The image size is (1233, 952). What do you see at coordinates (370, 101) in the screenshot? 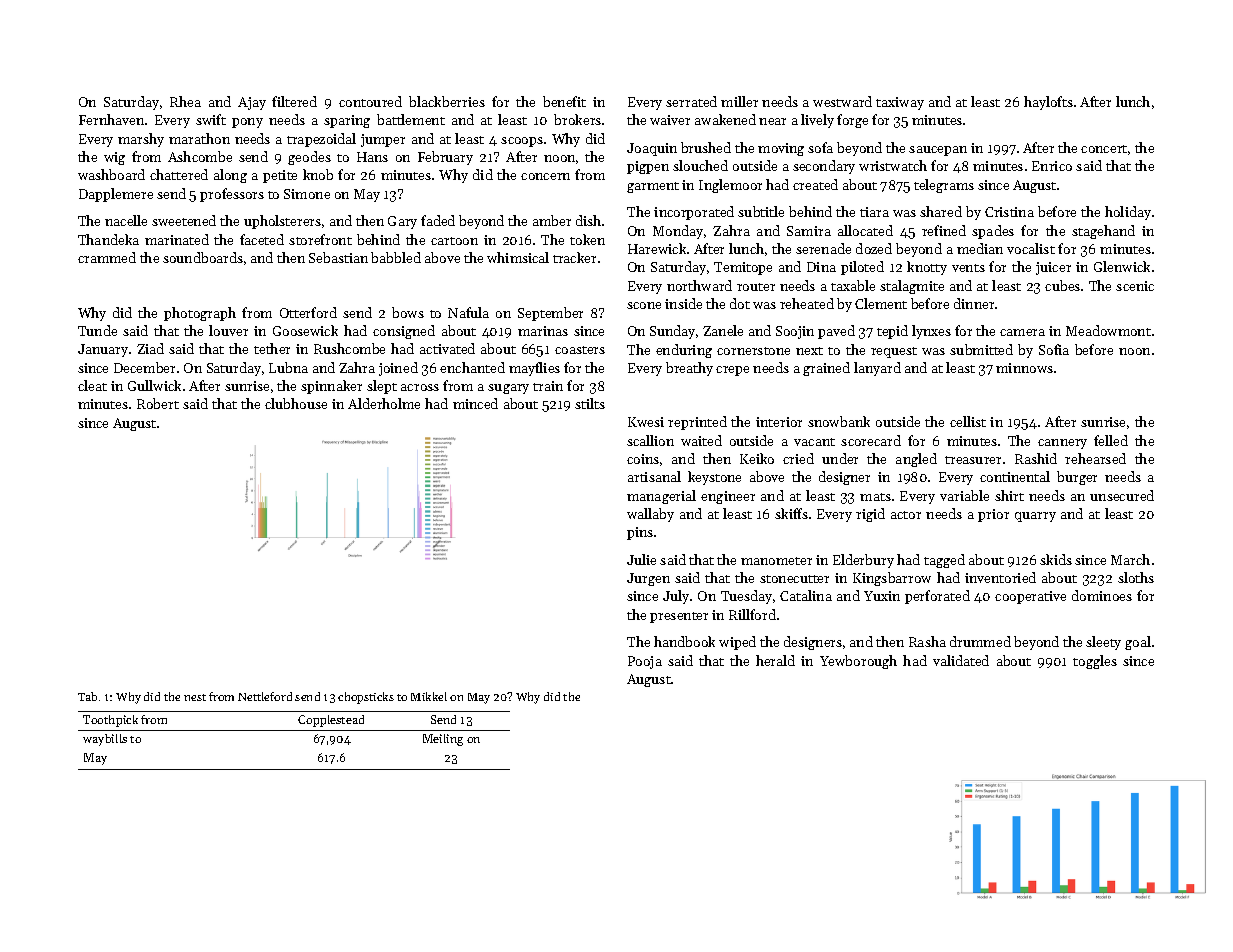
I see `contoured` at bounding box center [370, 101].
